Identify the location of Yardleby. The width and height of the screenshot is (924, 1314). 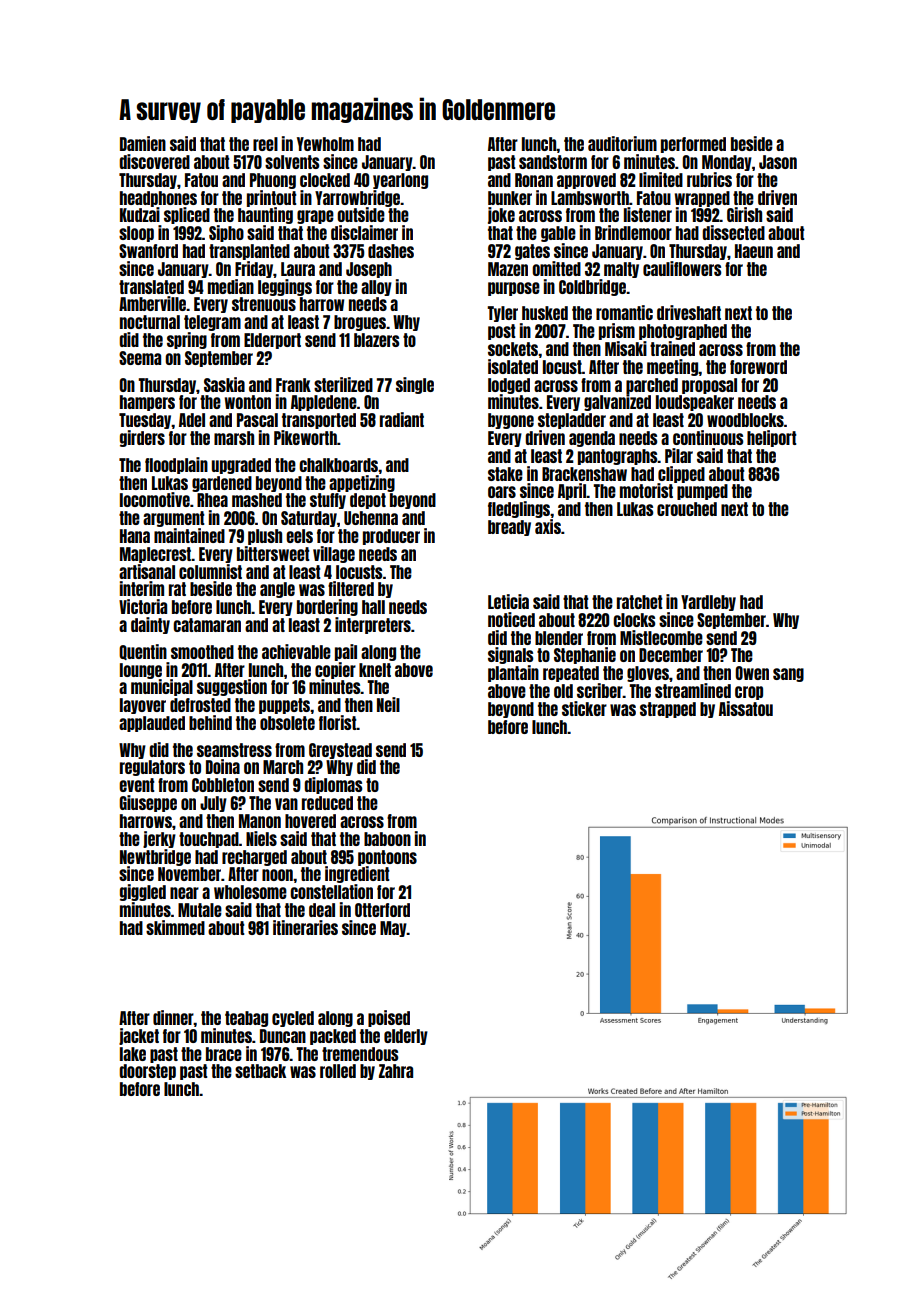
(708, 603).
